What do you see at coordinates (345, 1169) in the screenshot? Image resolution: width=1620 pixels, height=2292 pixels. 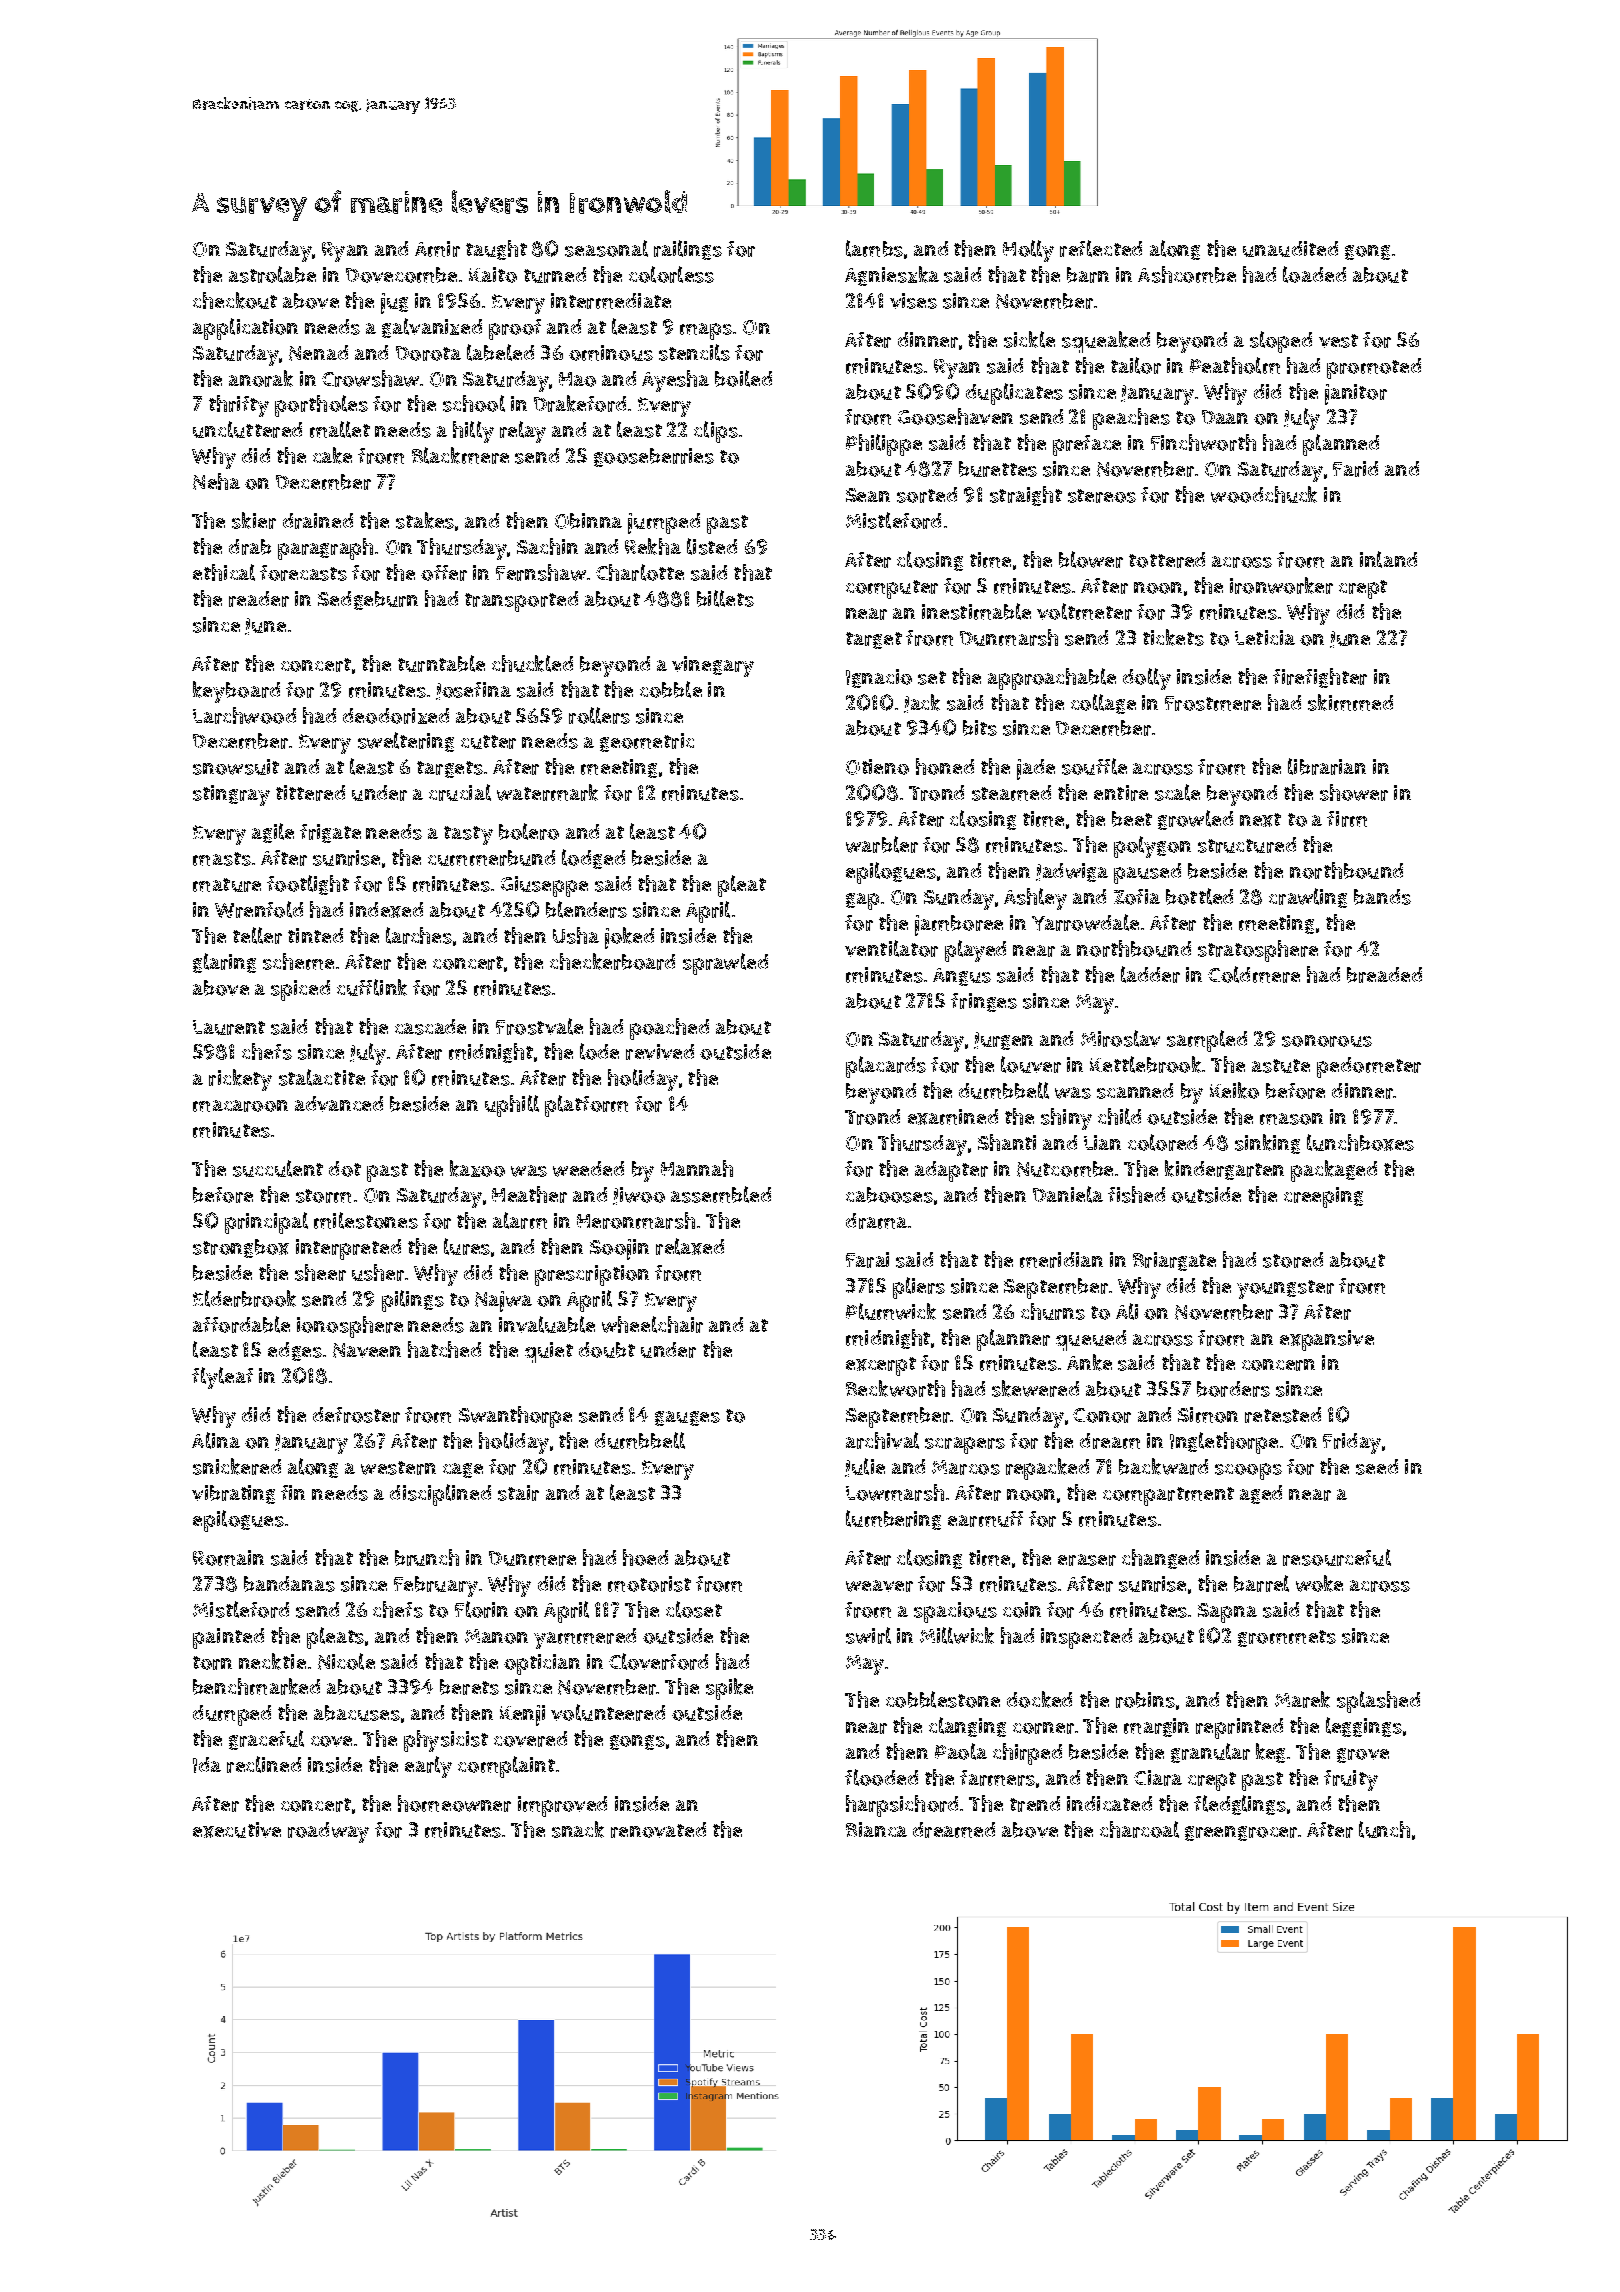 I see `dot` at bounding box center [345, 1169].
